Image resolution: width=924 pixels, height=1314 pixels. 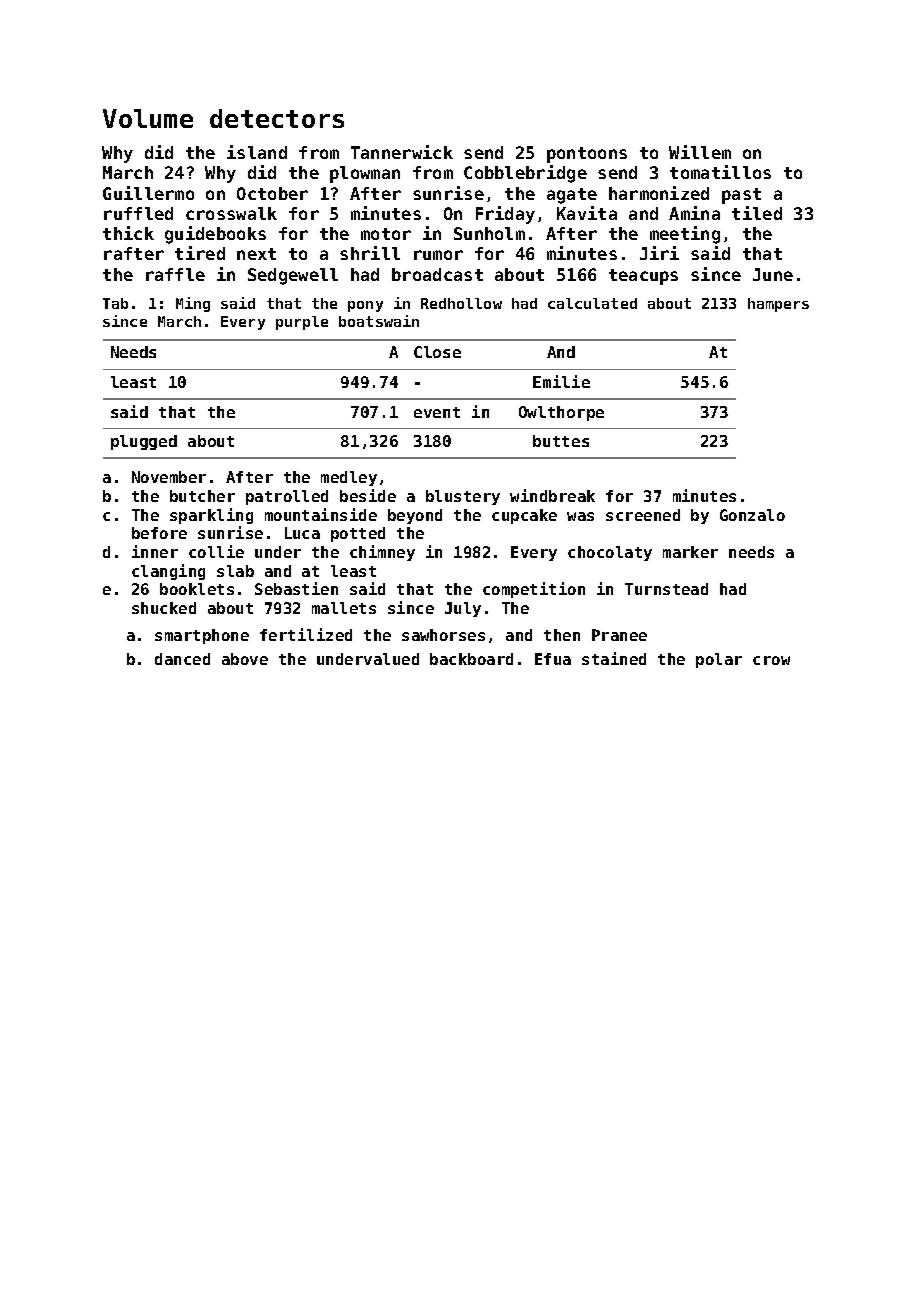 What do you see at coordinates (182, 659) in the document?
I see `danced` at bounding box center [182, 659].
